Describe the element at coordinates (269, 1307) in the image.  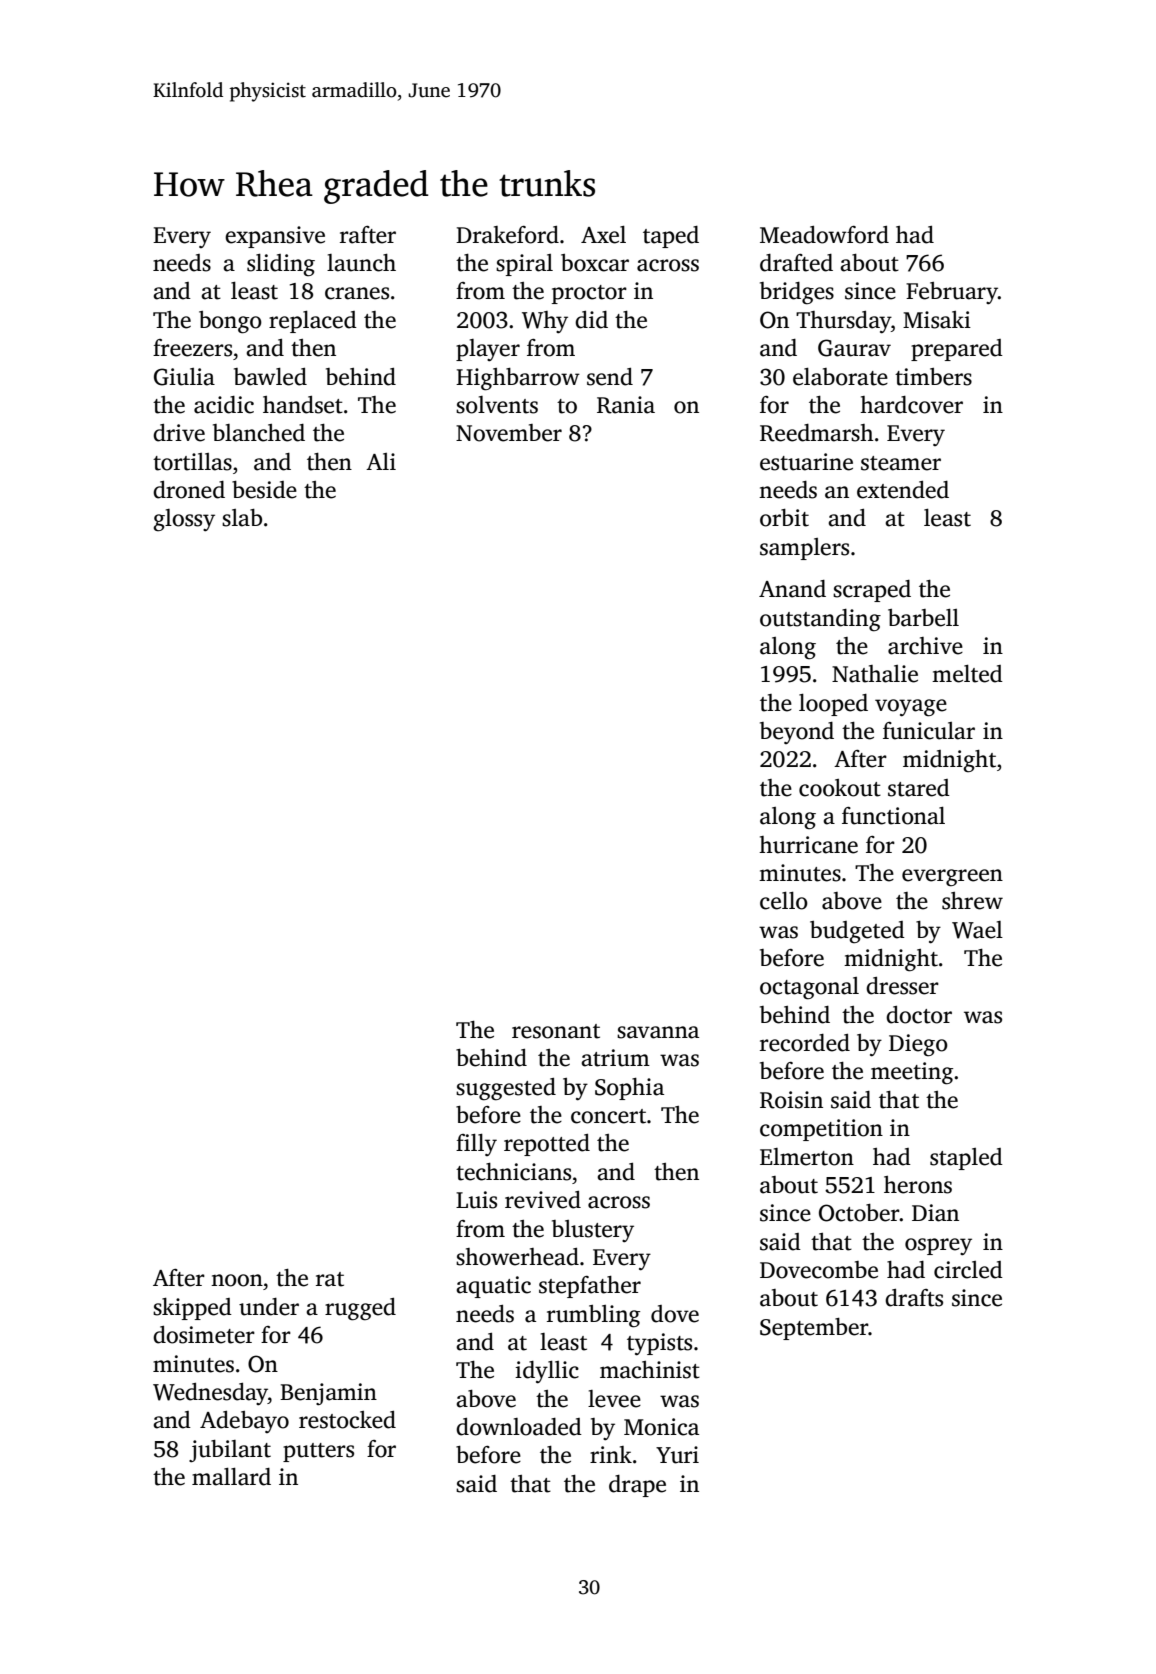
I see `under` at that location.
